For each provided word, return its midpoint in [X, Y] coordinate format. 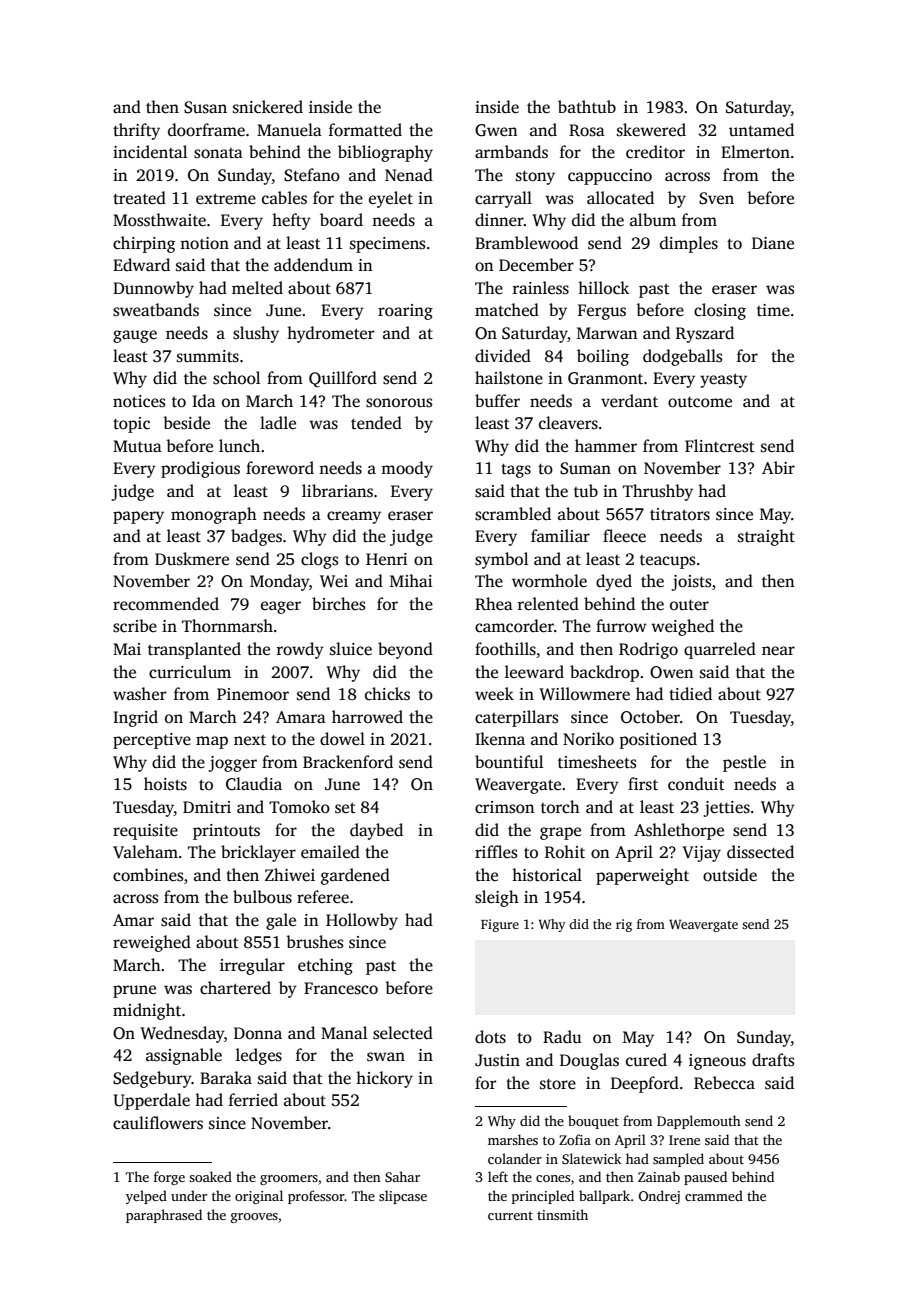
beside [186, 423]
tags [516, 471]
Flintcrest [720, 446]
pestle [744, 763]
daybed [376, 831]
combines [148, 875]
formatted [365, 130]
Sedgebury [152, 1079]
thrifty [136, 131]
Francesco [341, 988]
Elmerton [755, 152]
